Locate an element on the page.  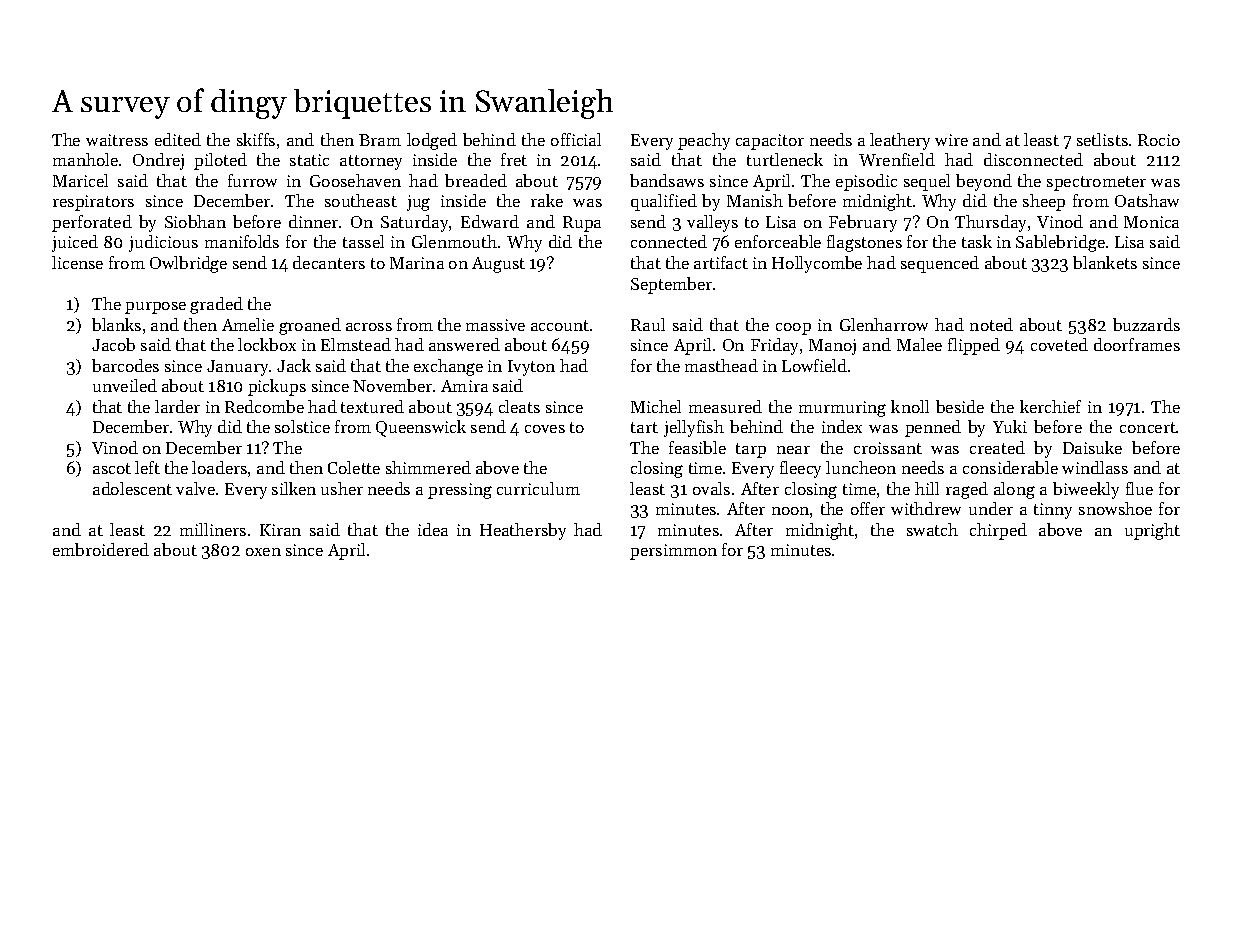
Jacob is located at coordinates (113, 344).
